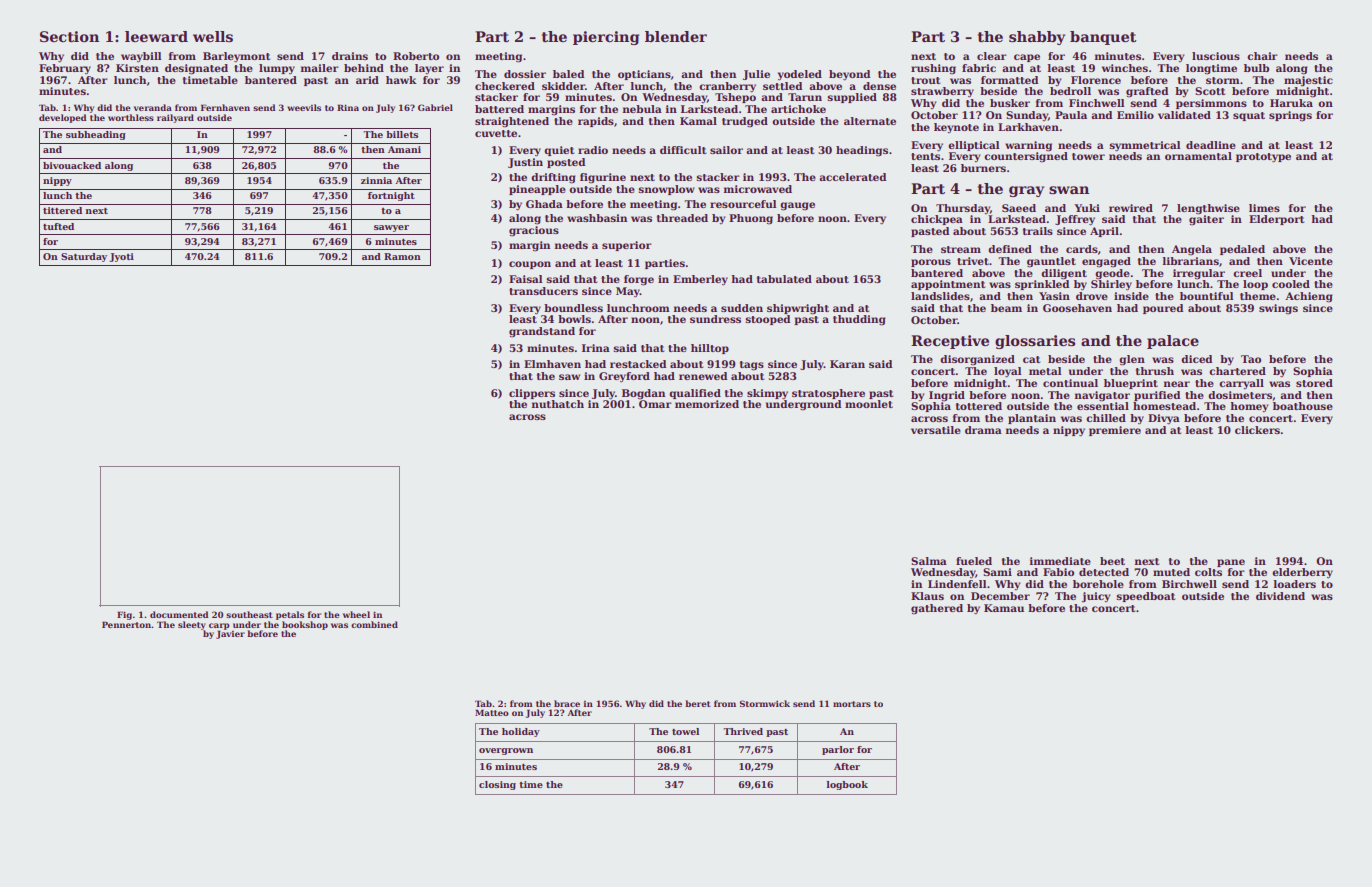  I want to click on Pennerton, so click(127, 624).
